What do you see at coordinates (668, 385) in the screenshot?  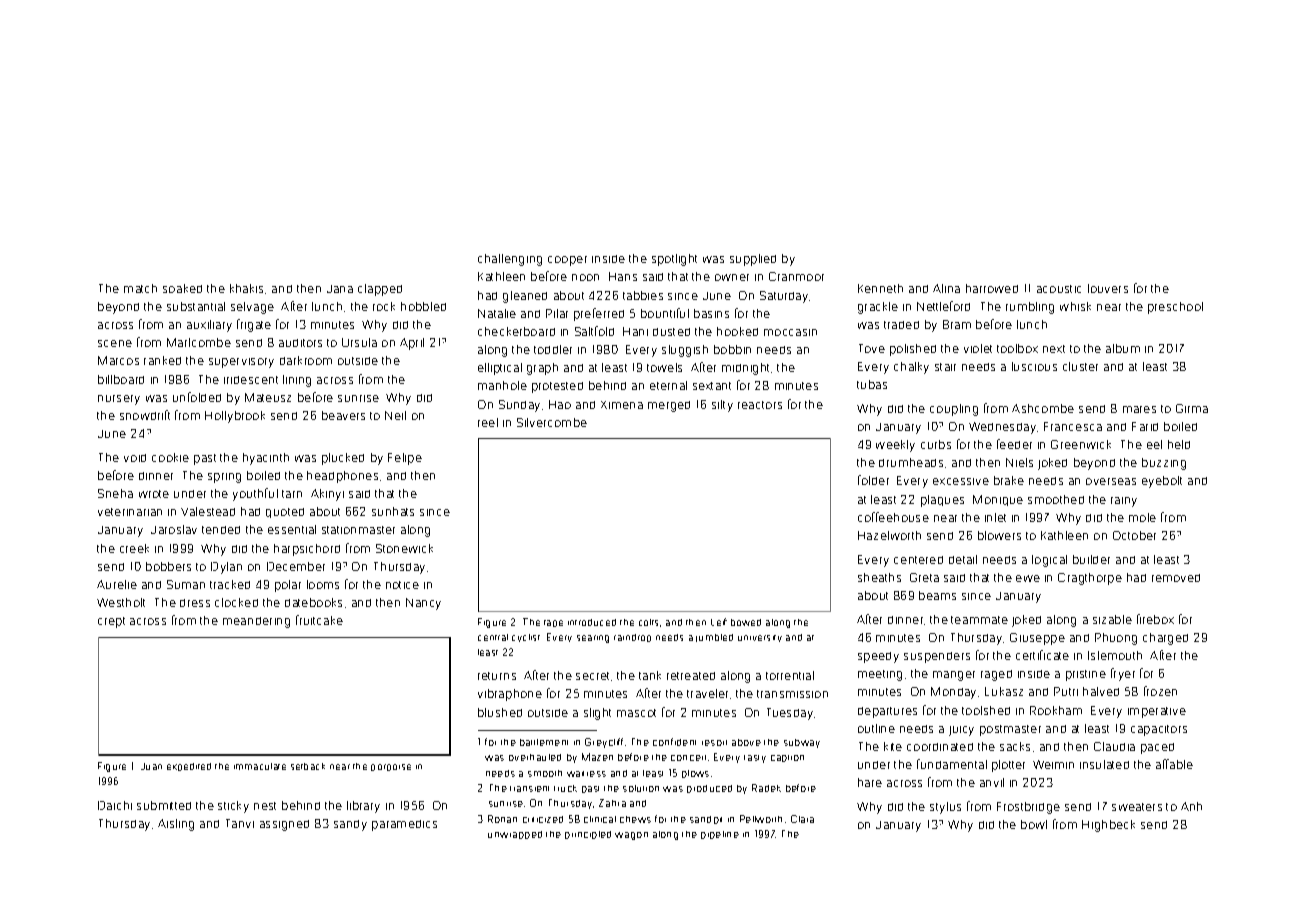 I see `eternal` at bounding box center [668, 385].
